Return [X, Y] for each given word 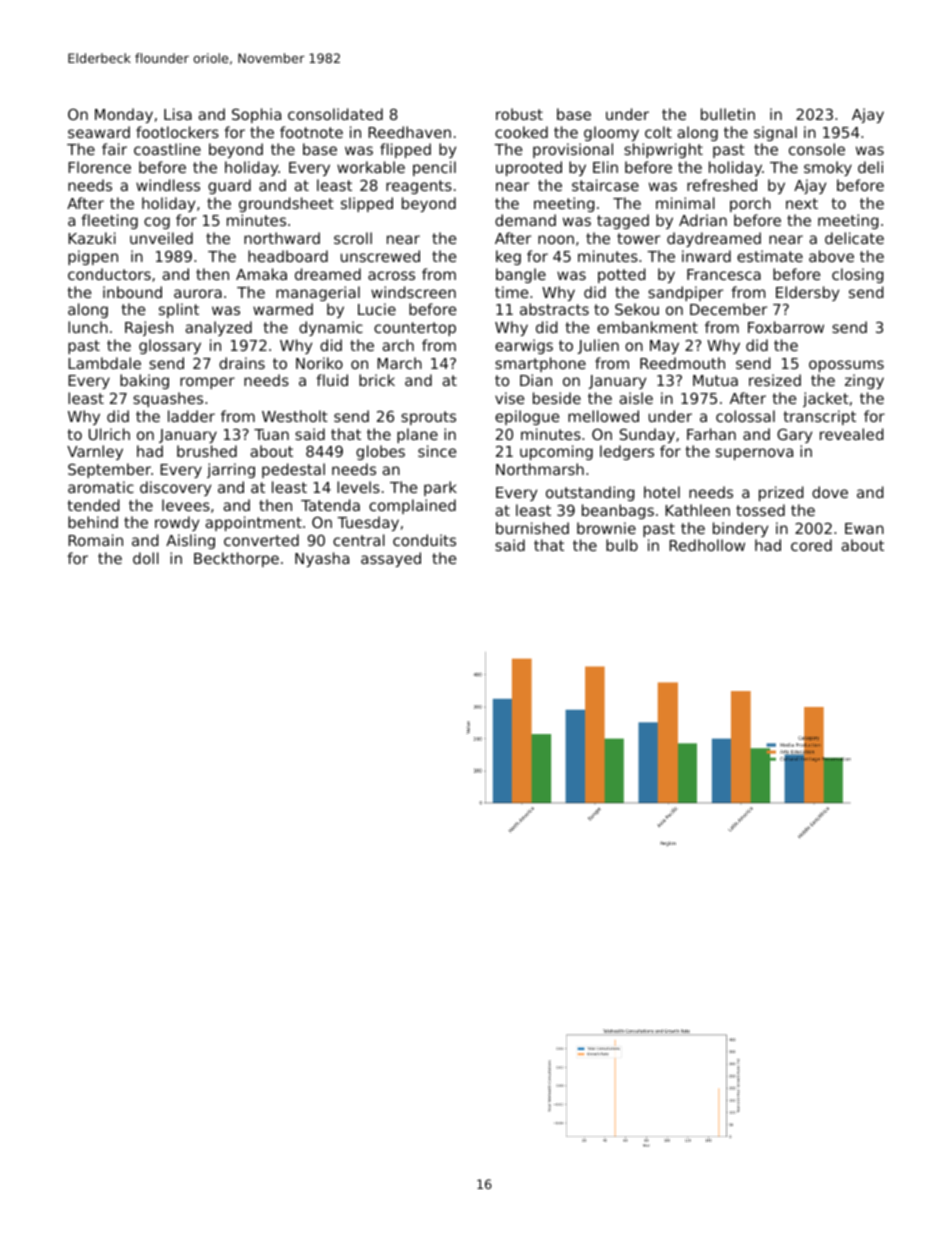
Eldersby [807, 293]
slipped [367, 204]
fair [114, 149]
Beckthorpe [236, 559]
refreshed [722, 185]
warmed [283, 309]
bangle [521, 275]
